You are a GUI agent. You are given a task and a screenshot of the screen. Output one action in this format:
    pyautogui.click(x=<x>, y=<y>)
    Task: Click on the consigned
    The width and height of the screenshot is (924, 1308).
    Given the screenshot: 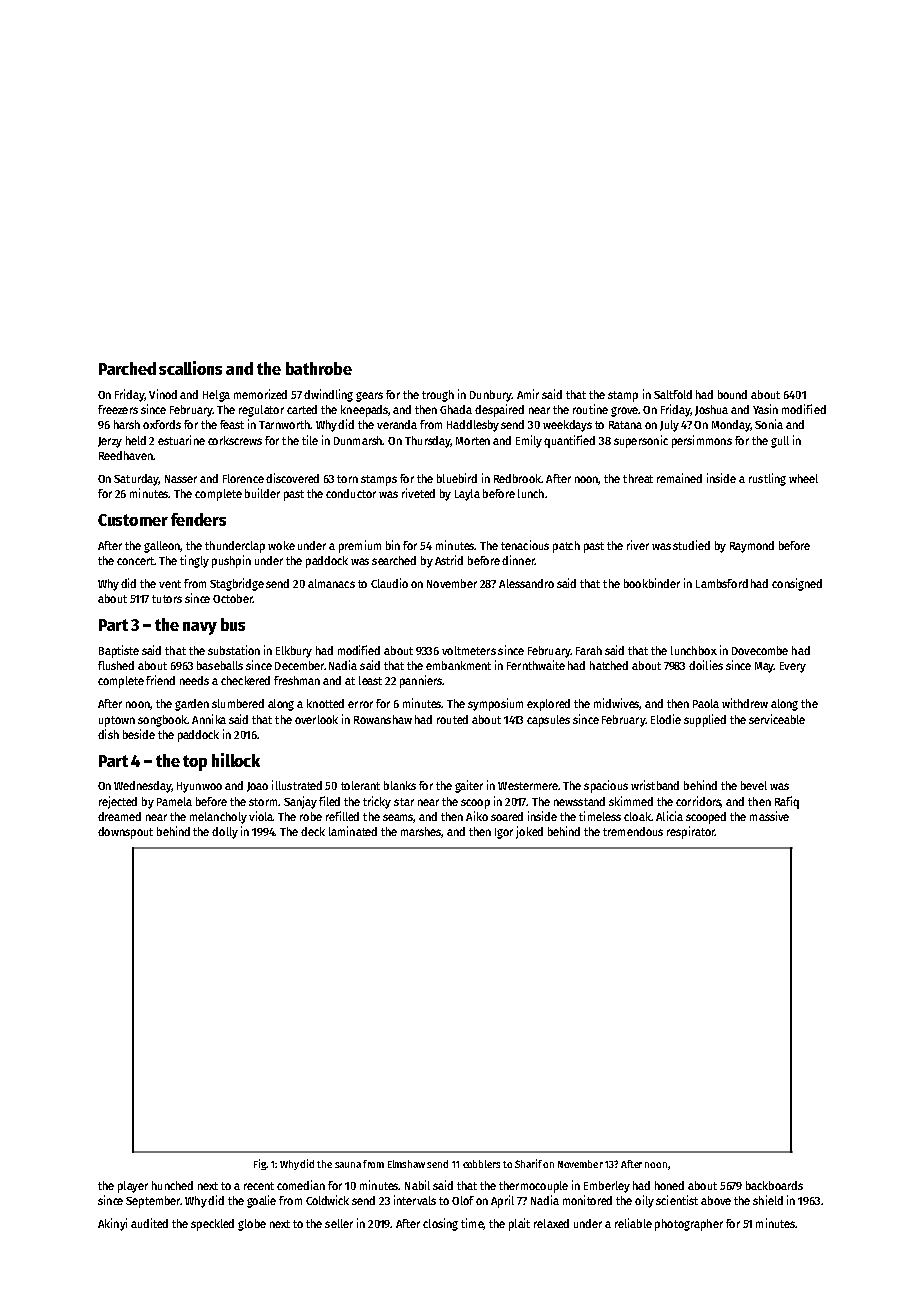 What is the action you would take?
    pyautogui.click(x=797, y=584)
